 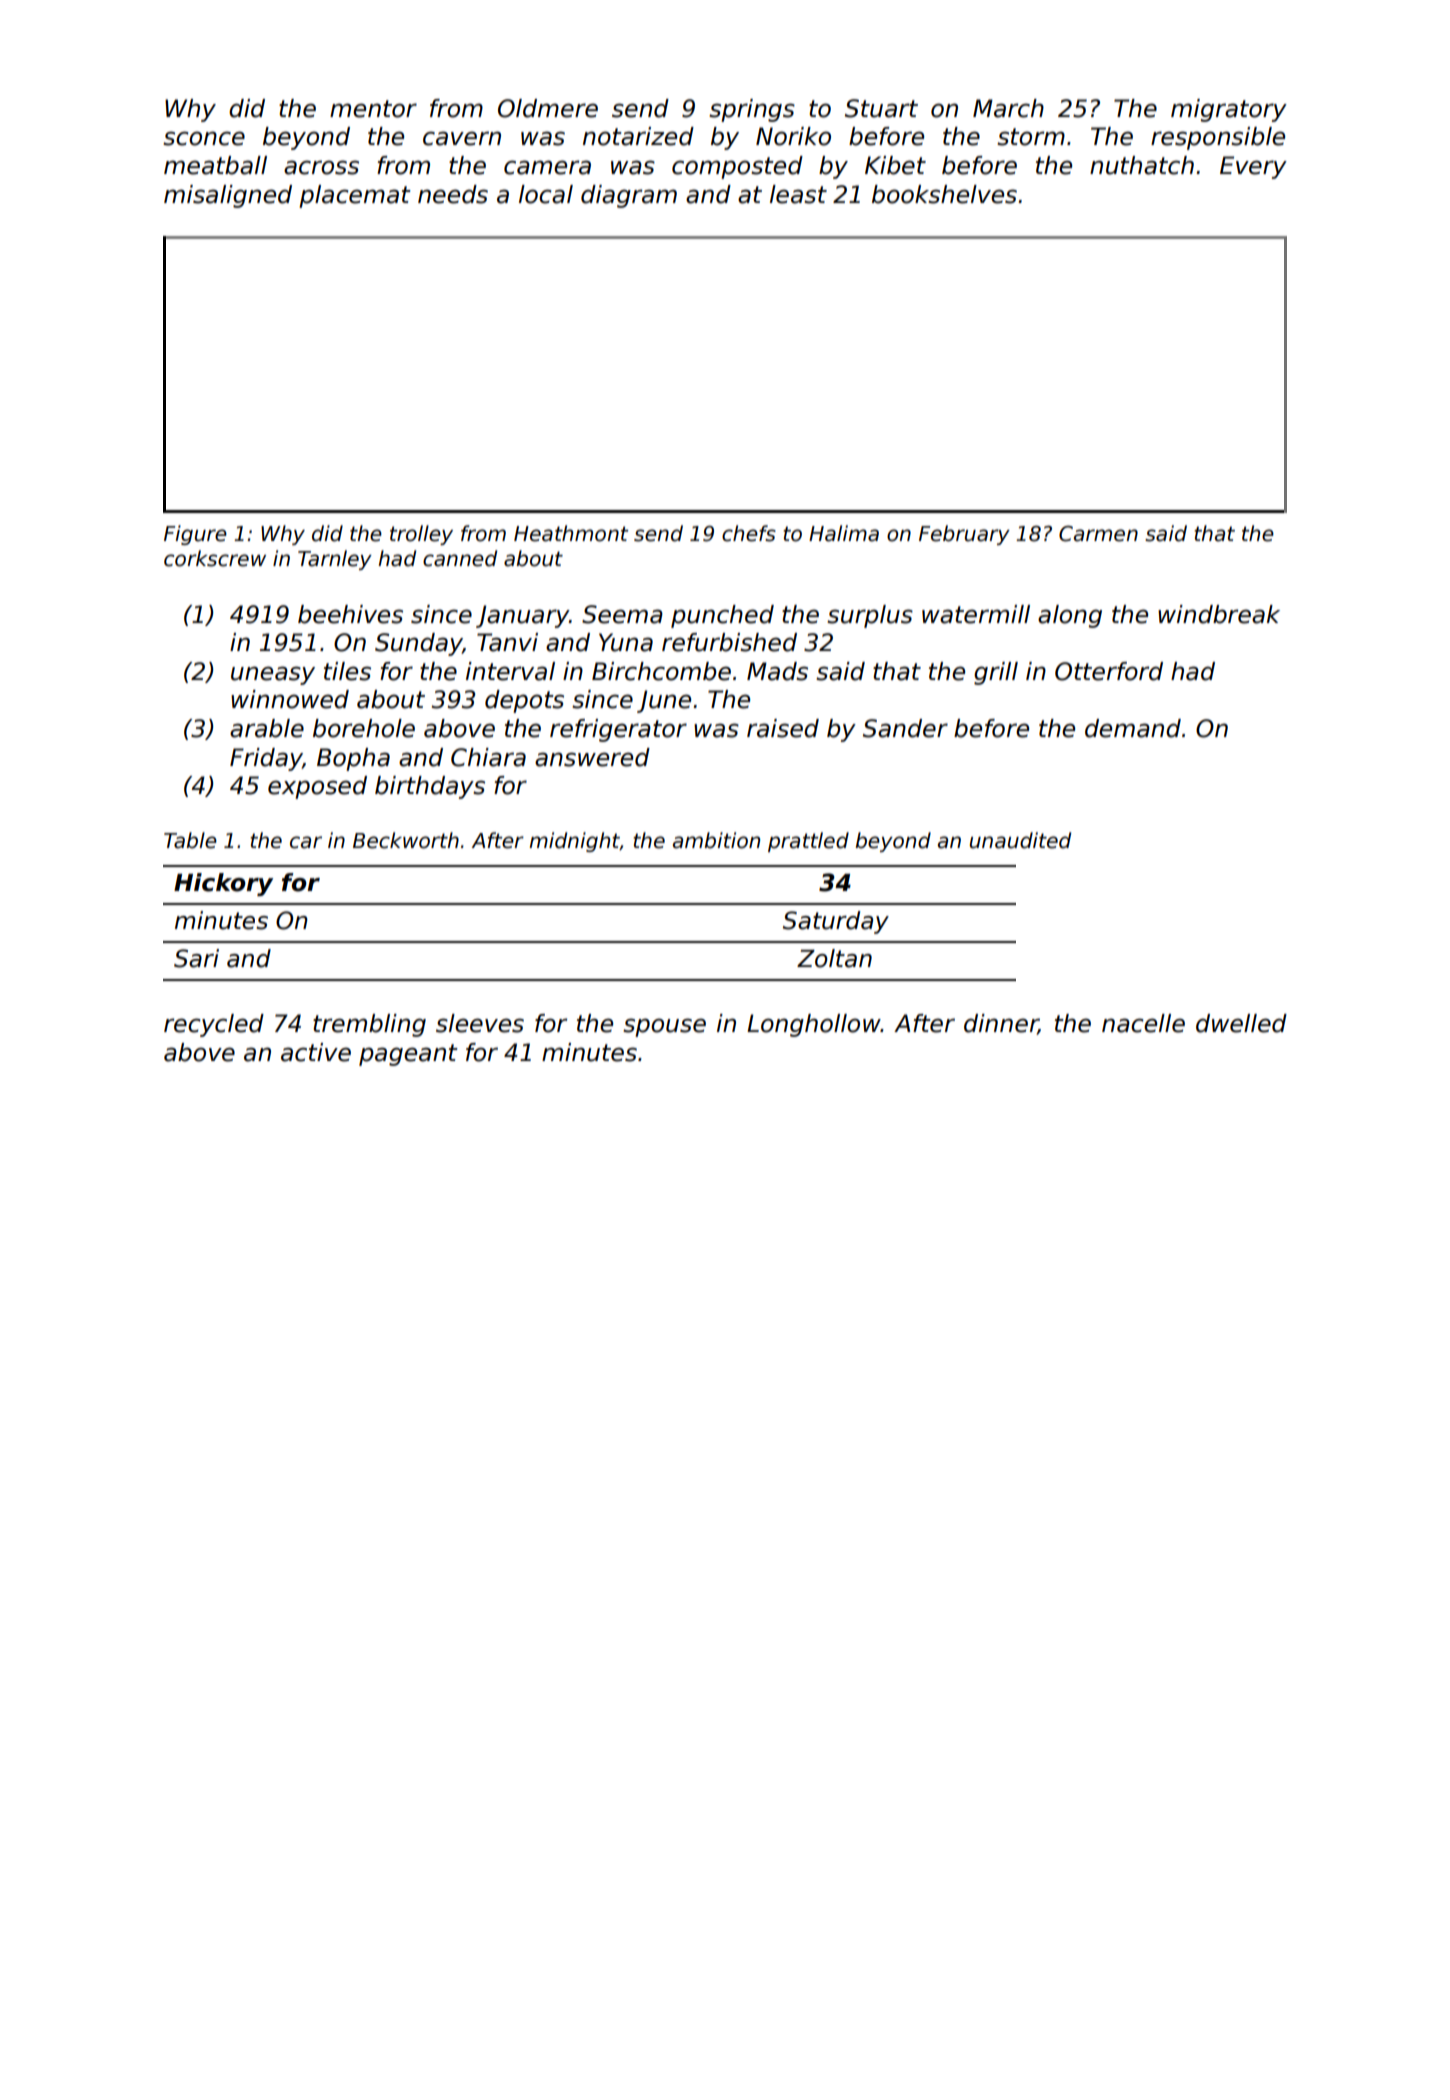 I want to click on Longhollow, so click(x=814, y=1025).
